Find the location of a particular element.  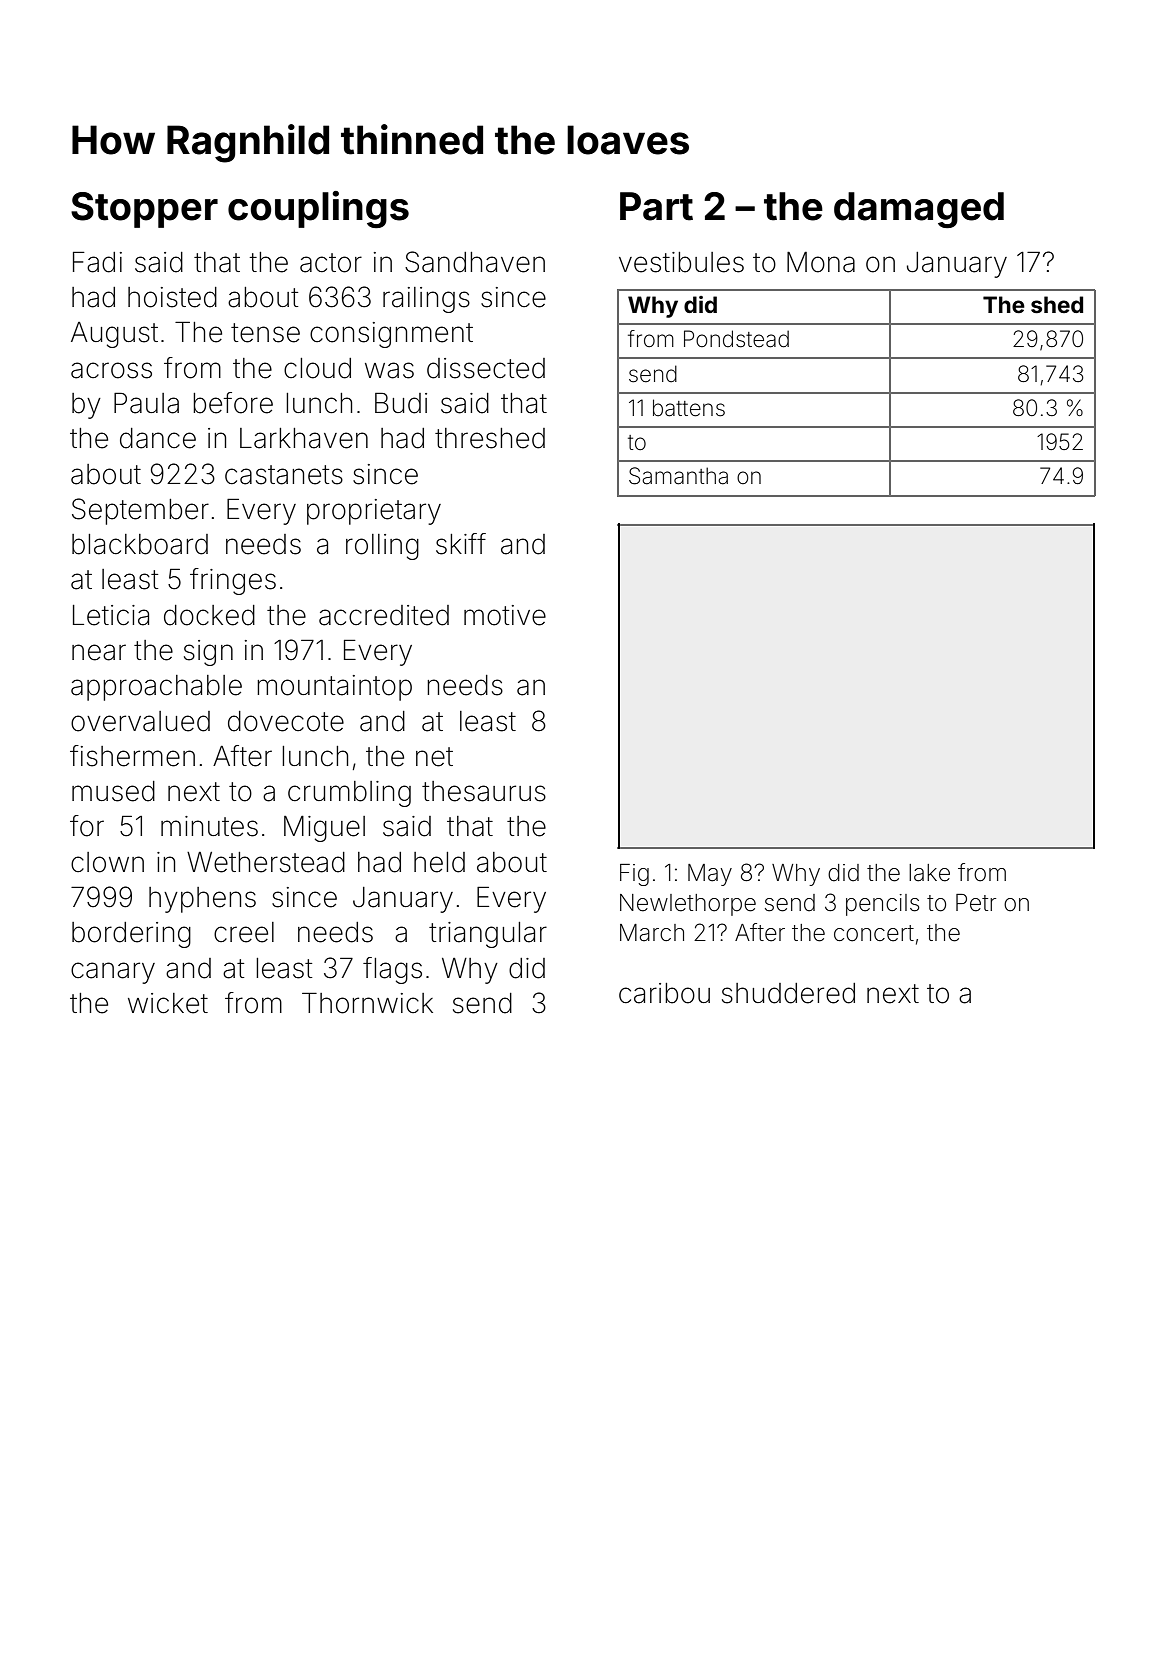

lake is located at coordinates (929, 873).
